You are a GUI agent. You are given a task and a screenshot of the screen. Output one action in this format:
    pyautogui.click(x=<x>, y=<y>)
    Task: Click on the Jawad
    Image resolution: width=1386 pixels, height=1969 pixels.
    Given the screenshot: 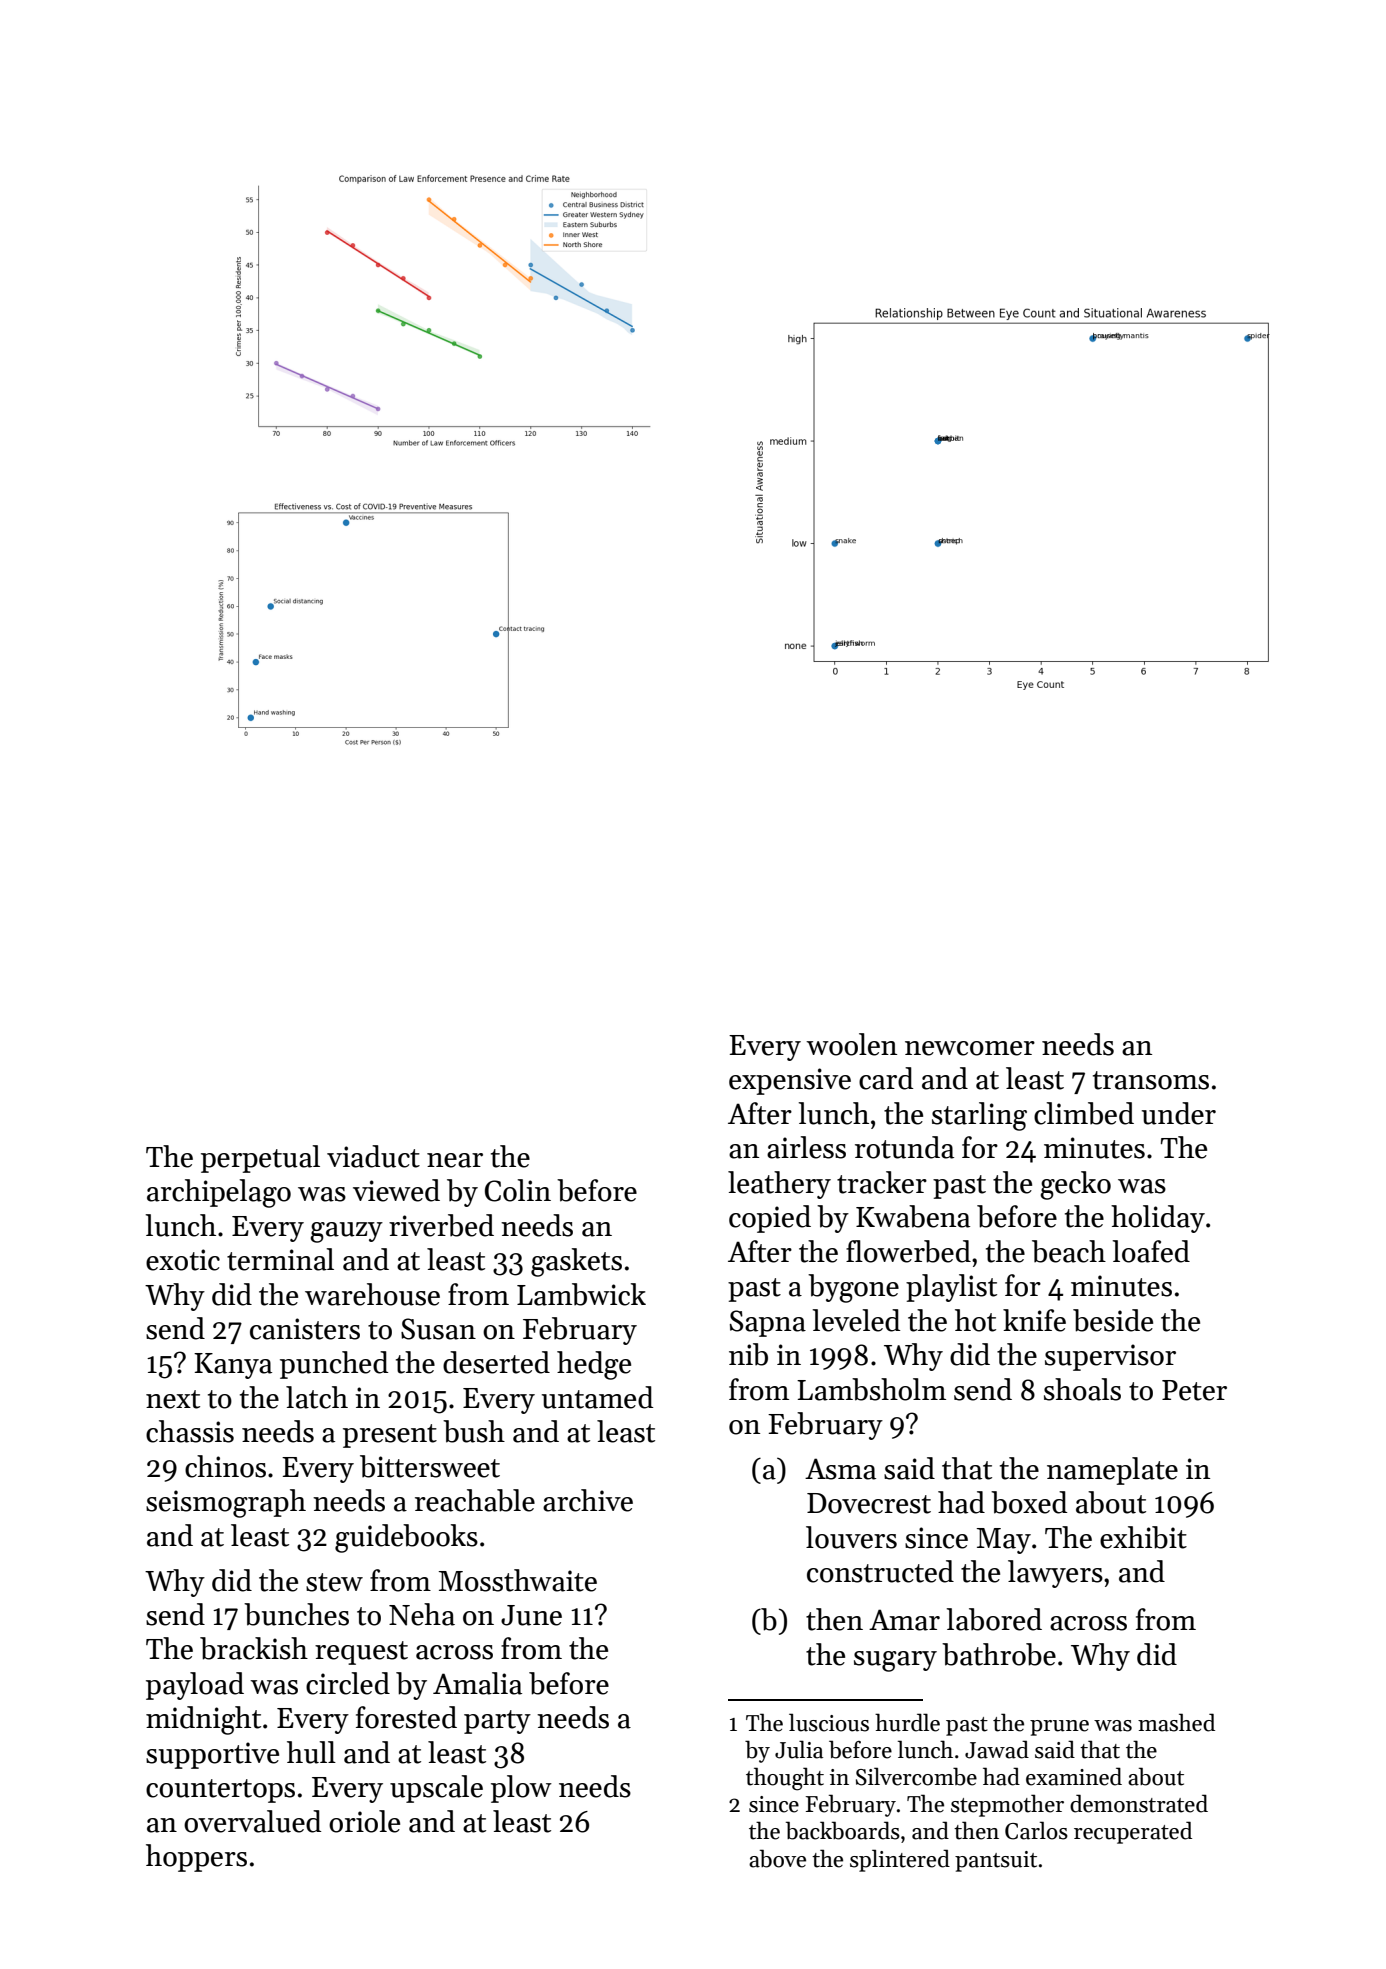 What is the action you would take?
    pyautogui.click(x=997, y=1749)
